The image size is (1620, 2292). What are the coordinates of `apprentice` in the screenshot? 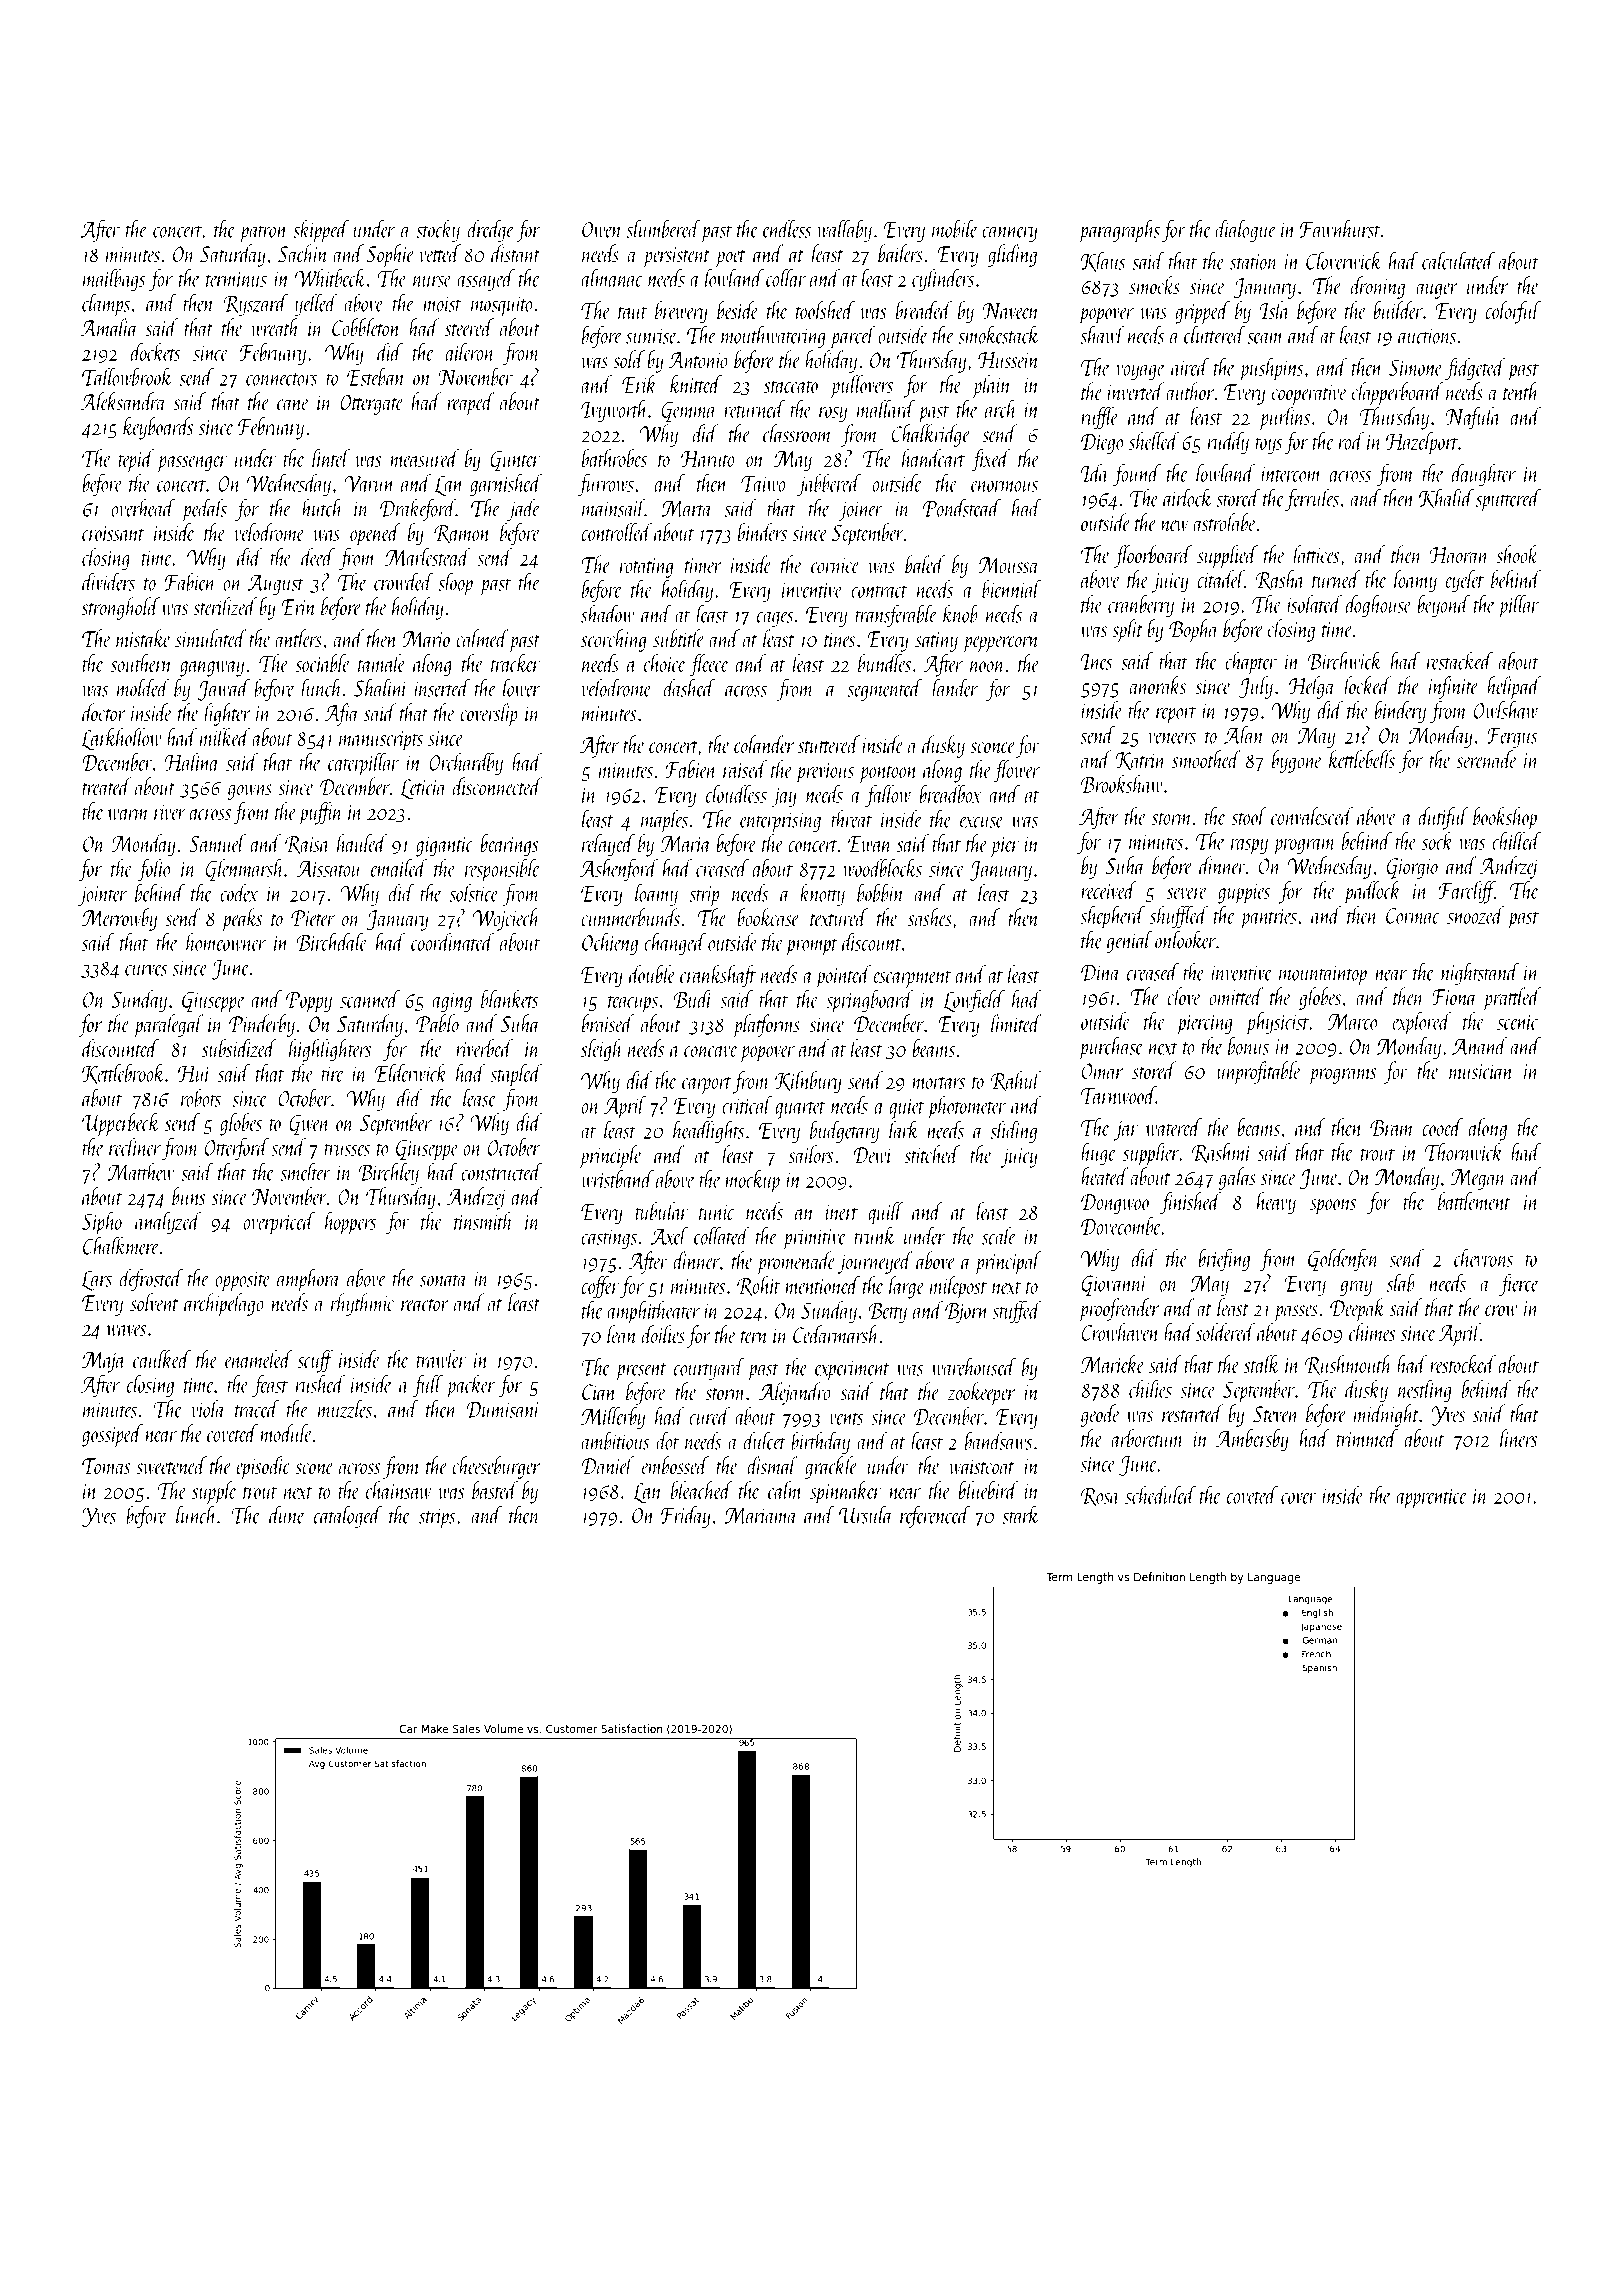 It's located at (1432, 1499).
